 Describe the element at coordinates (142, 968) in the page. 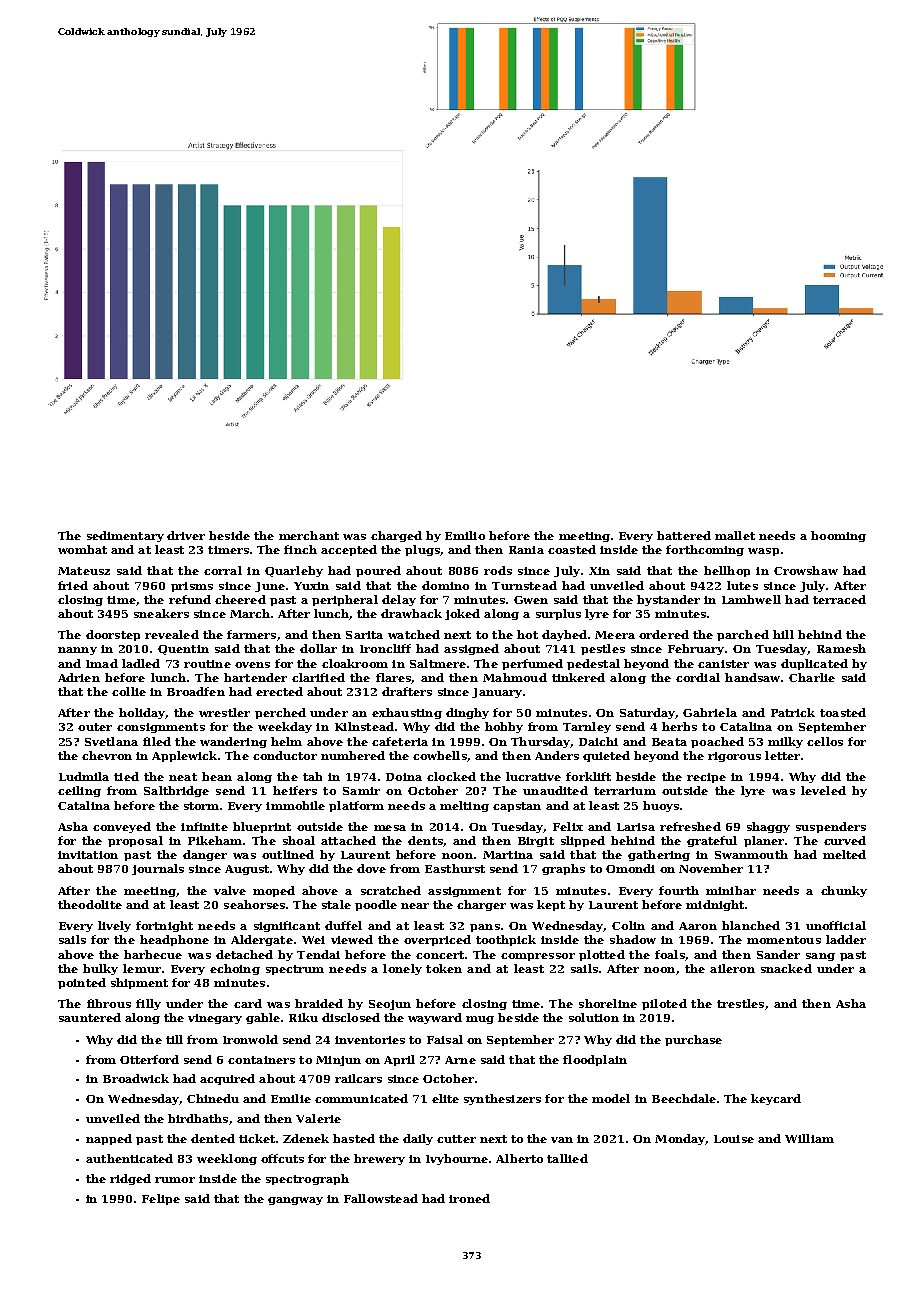

I see `lemur` at that location.
